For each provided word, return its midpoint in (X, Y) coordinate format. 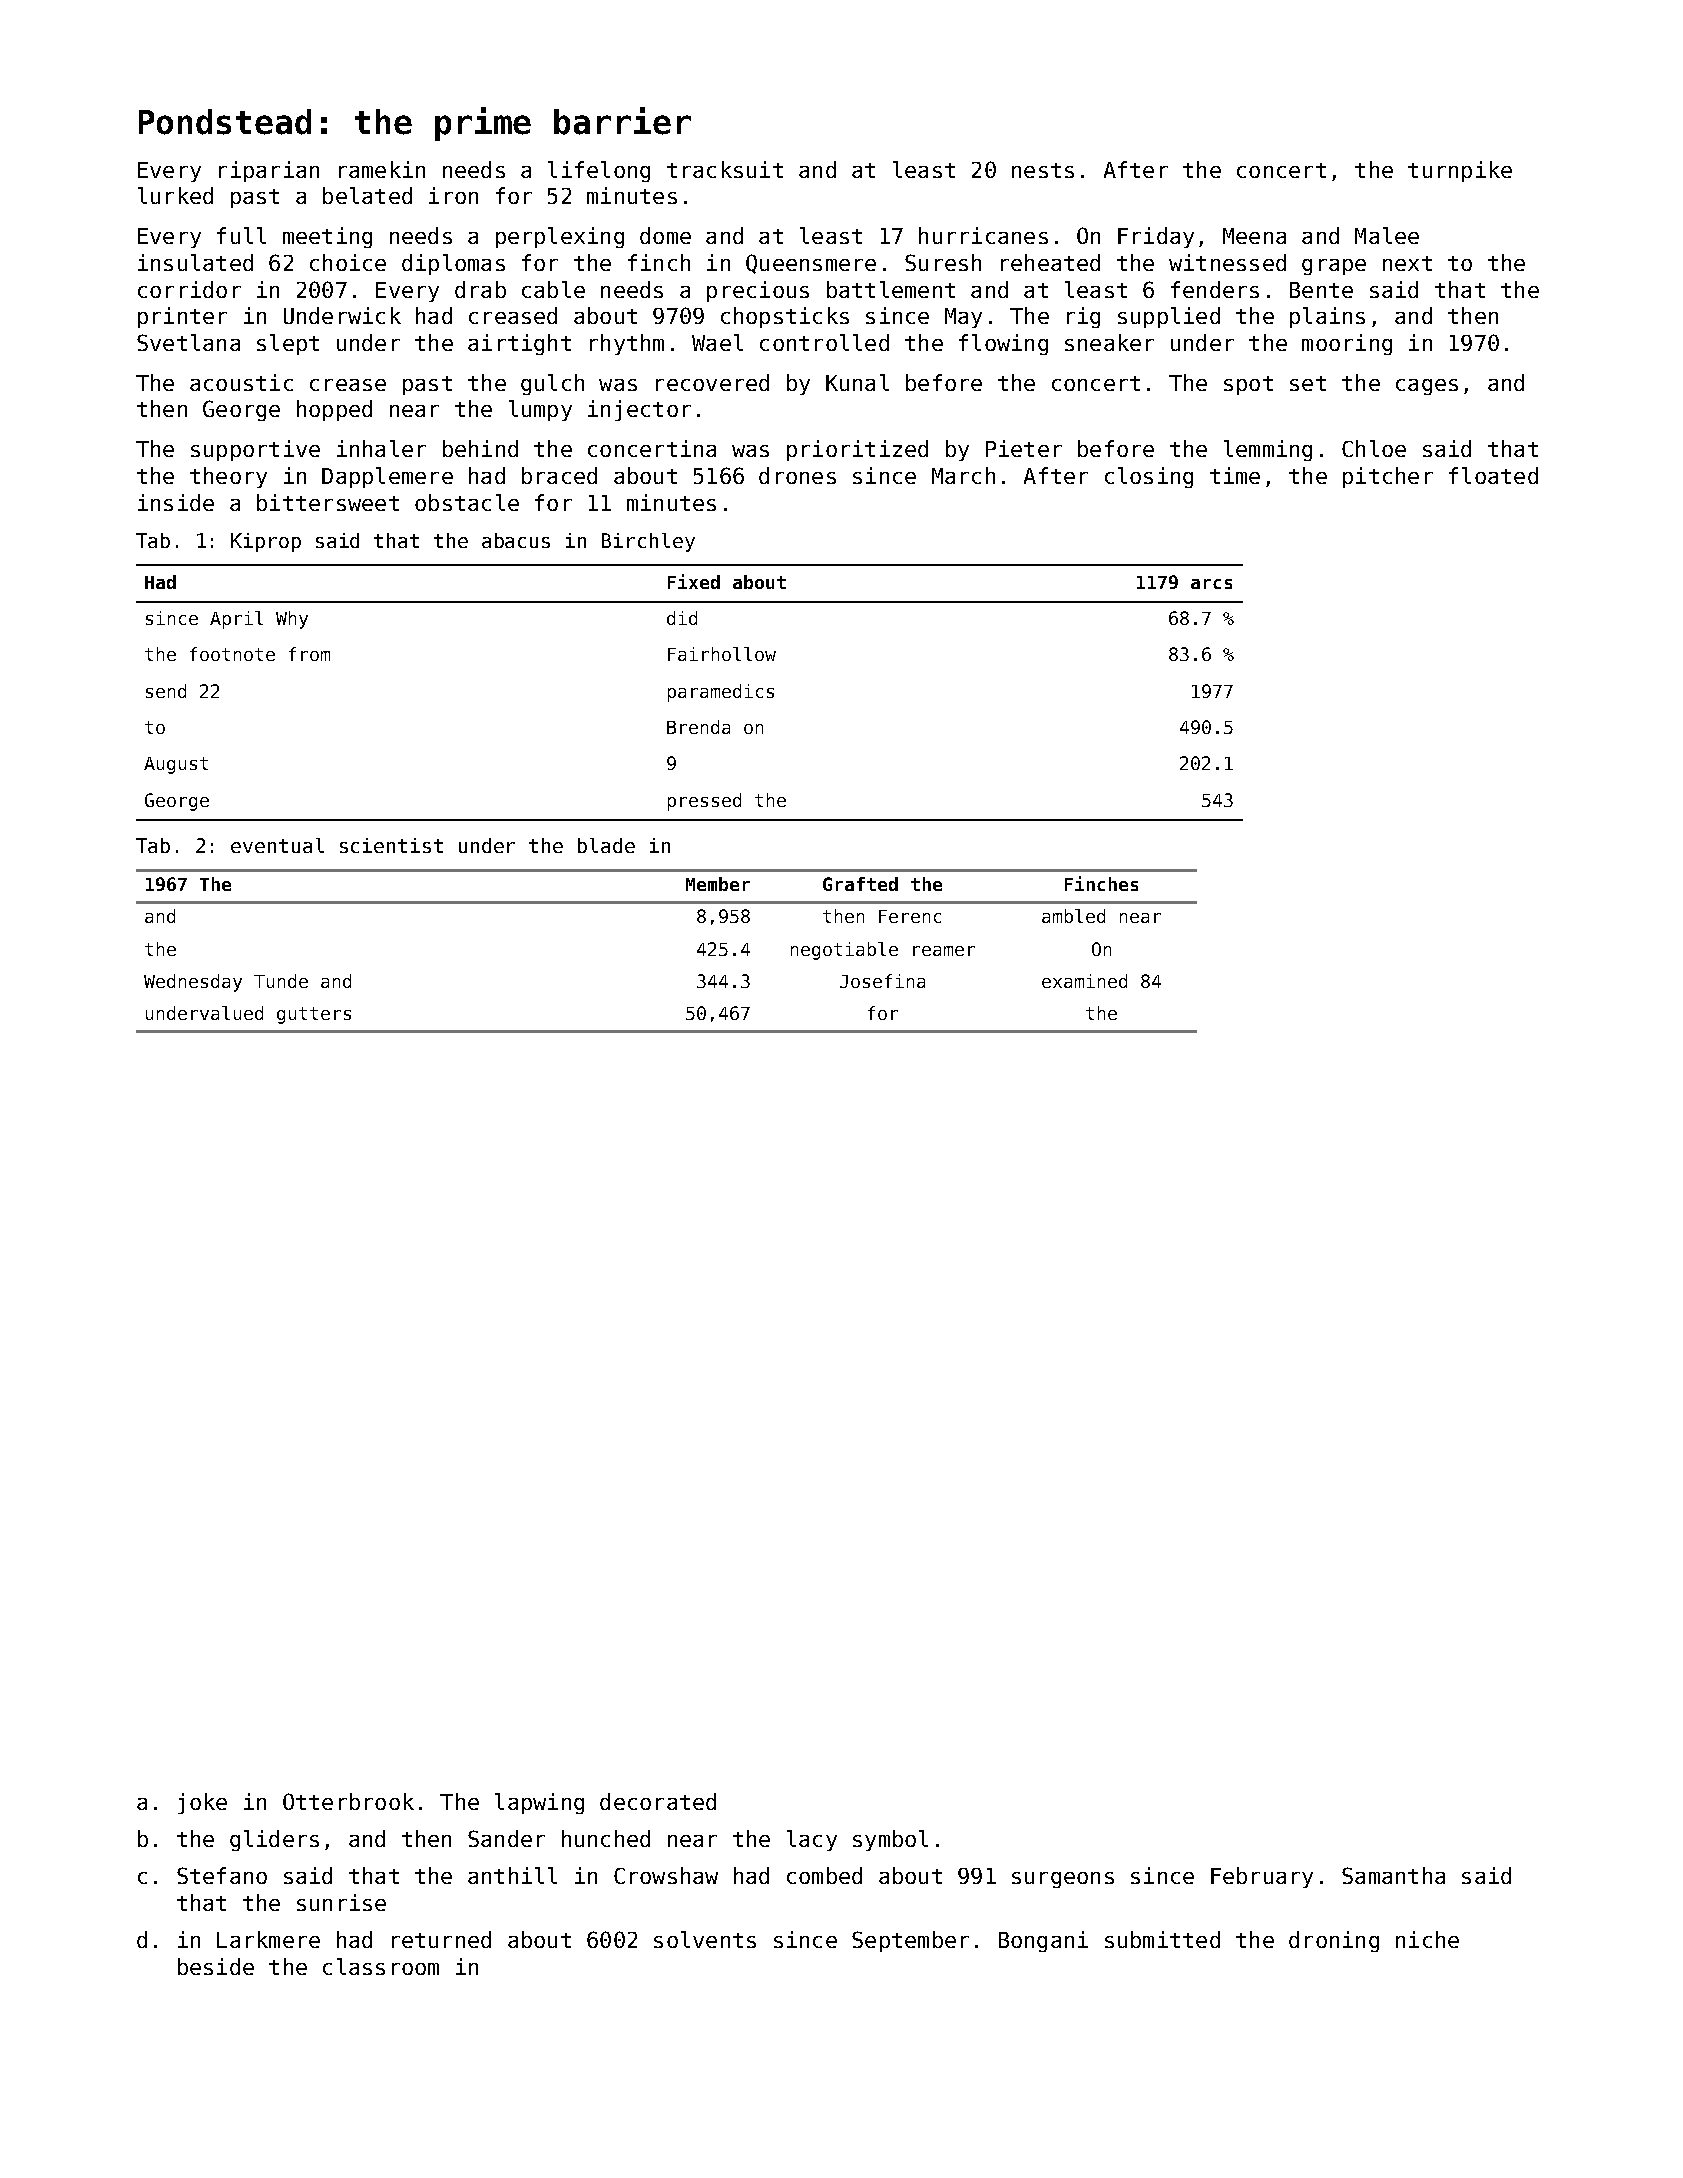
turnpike (1460, 171)
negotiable (844, 951)
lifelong (599, 171)
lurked (175, 195)
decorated (658, 1801)
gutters (314, 1015)
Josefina (882, 981)
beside (216, 1966)
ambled (1073, 916)
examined (1084, 981)
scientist (391, 845)
